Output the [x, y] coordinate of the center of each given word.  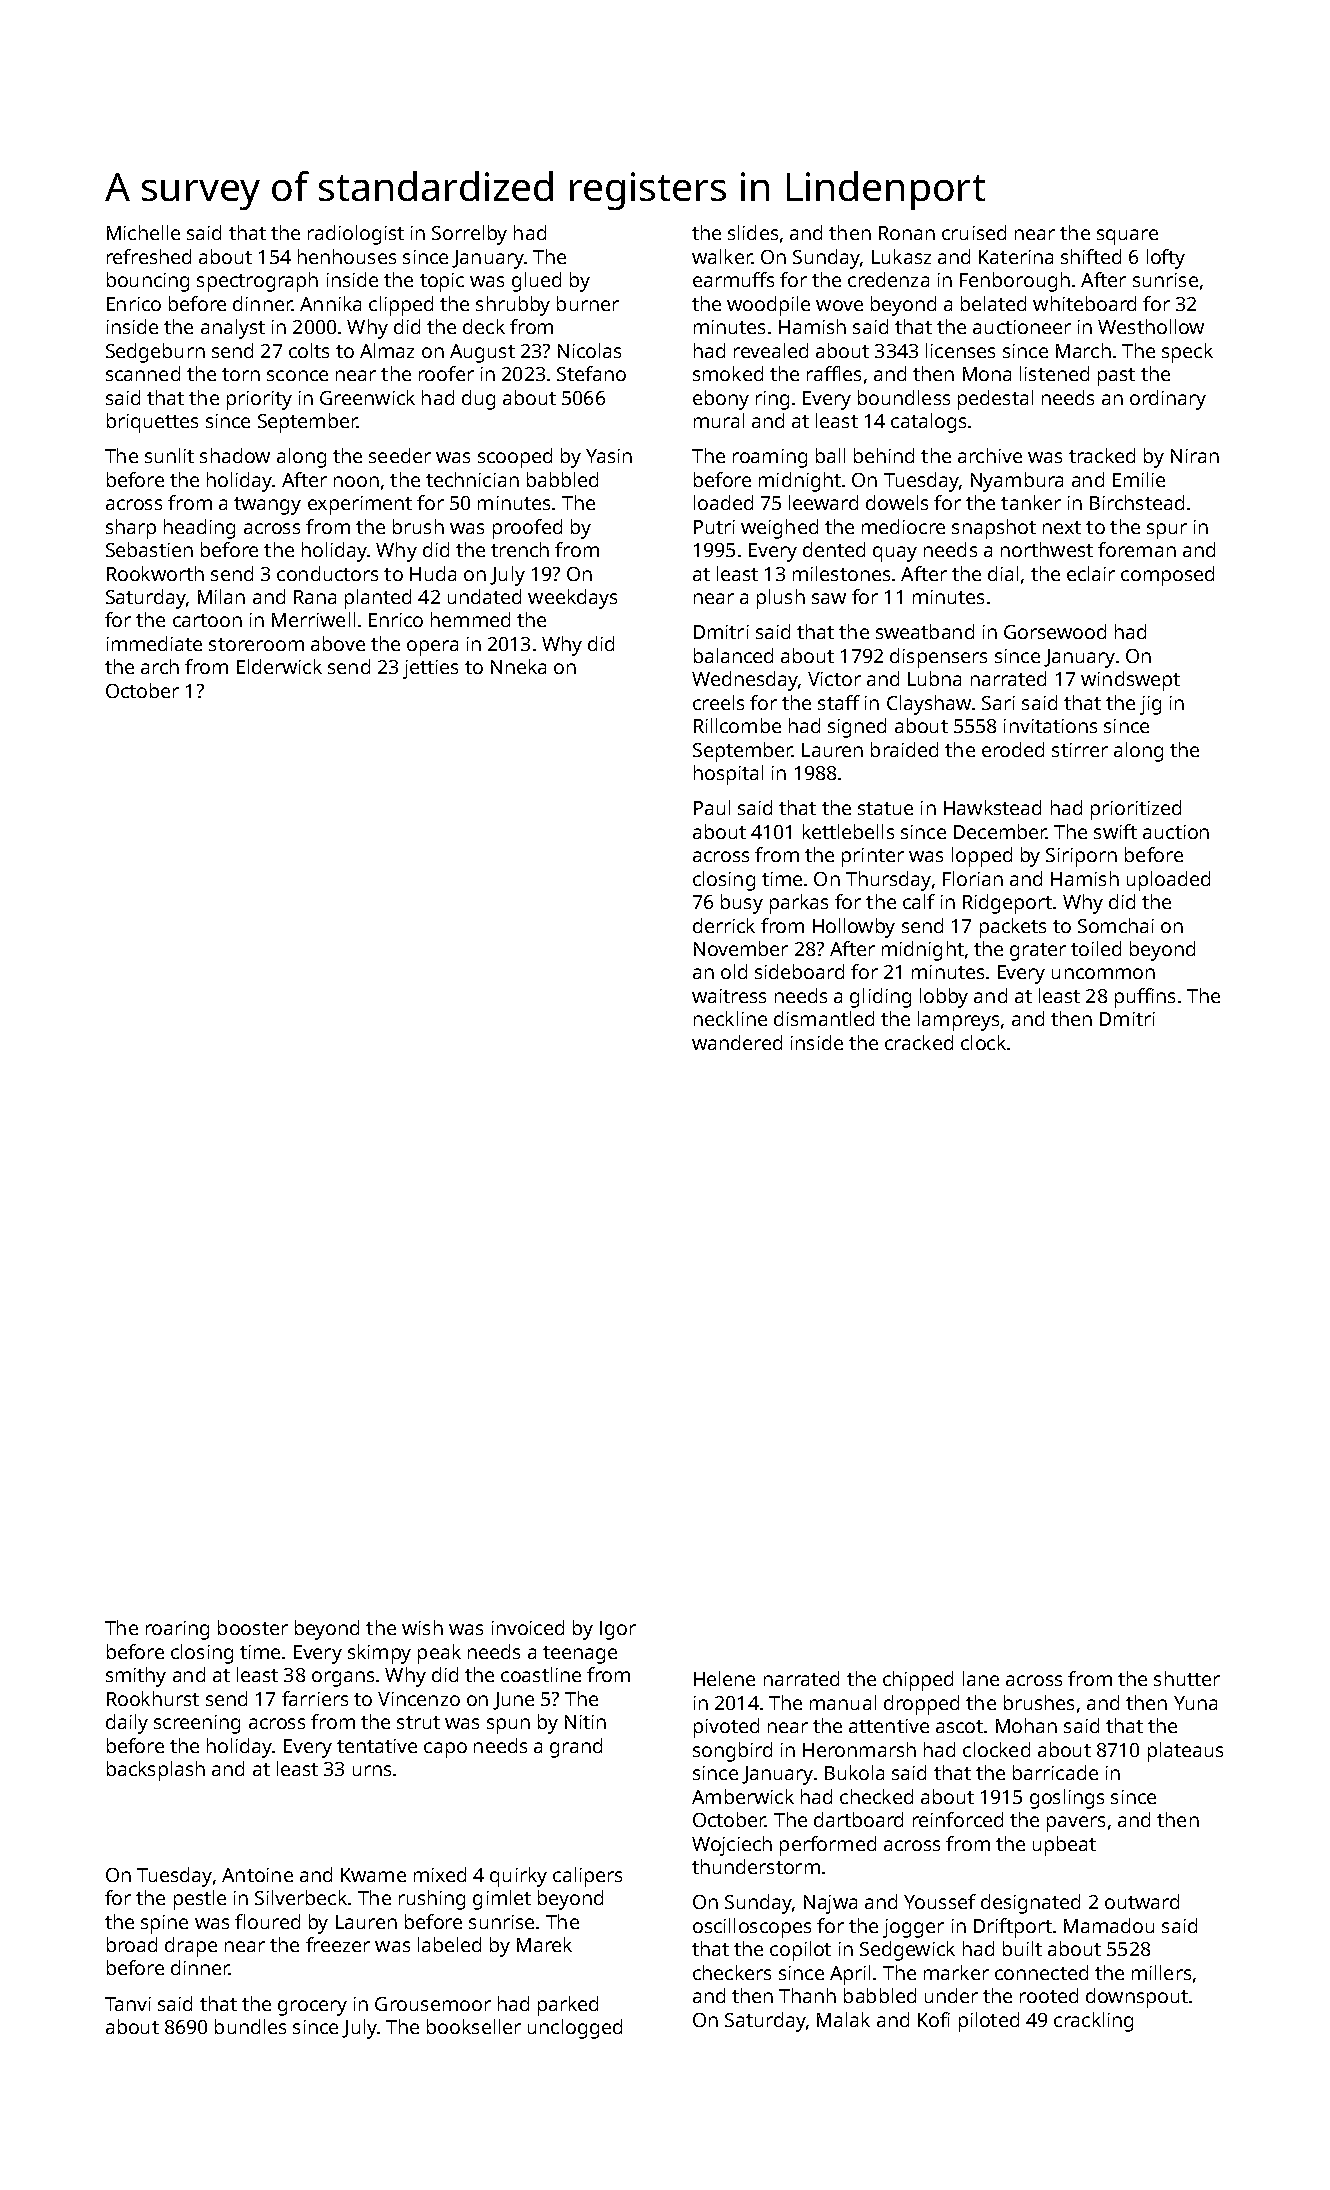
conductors [327, 573]
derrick [724, 925]
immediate [154, 643]
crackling [1093, 2022]
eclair [1091, 573]
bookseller [474, 2026]
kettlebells [848, 831]
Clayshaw [929, 705]
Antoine [257, 1875]
